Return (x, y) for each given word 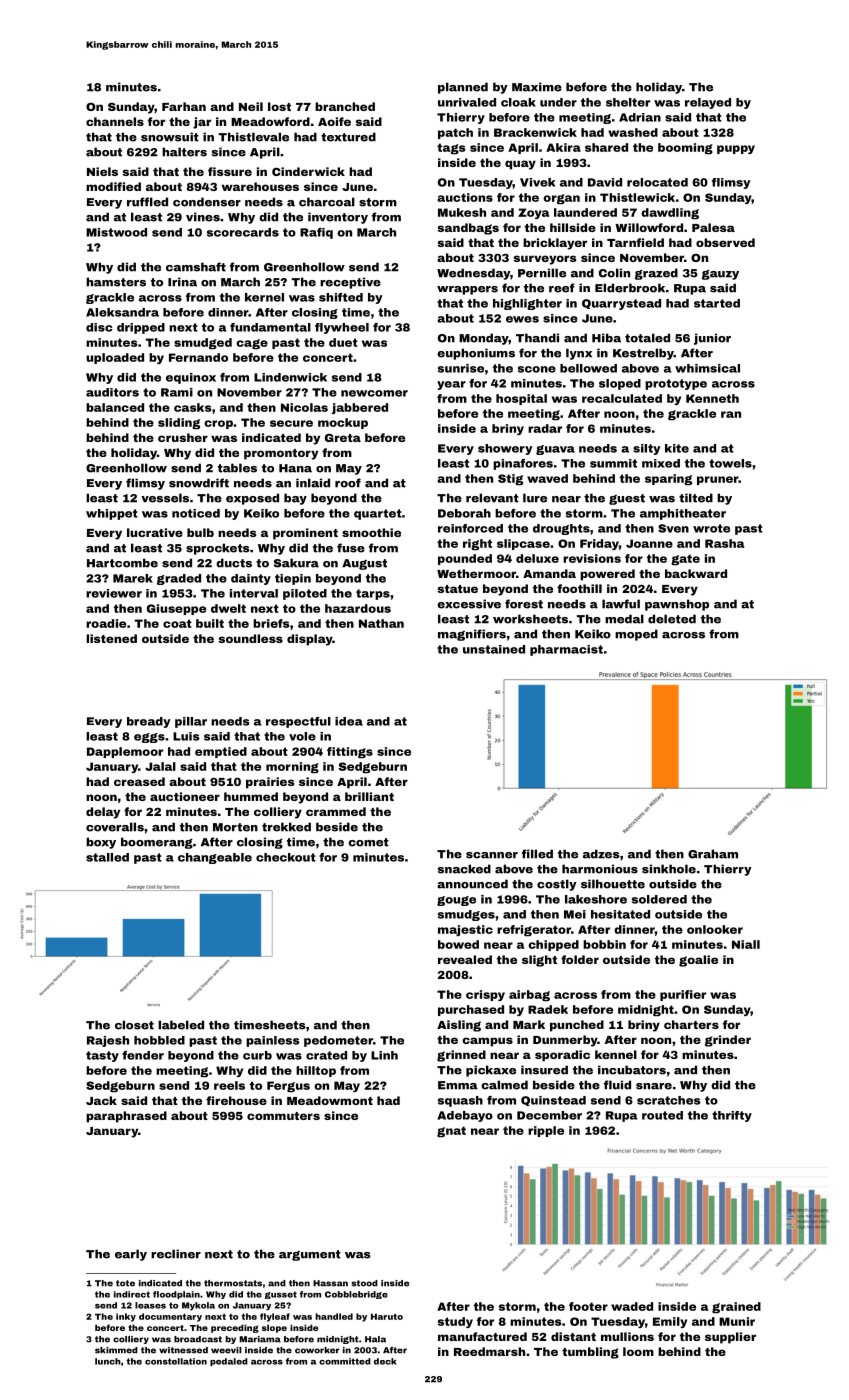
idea (349, 721)
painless (273, 1041)
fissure (230, 171)
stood (365, 1283)
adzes (601, 854)
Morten (235, 827)
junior (712, 339)
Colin (614, 273)
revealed (465, 959)
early (131, 1255)
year (451, 385)
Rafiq (316, 233)
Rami (177, 392)
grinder (728, 1041)
